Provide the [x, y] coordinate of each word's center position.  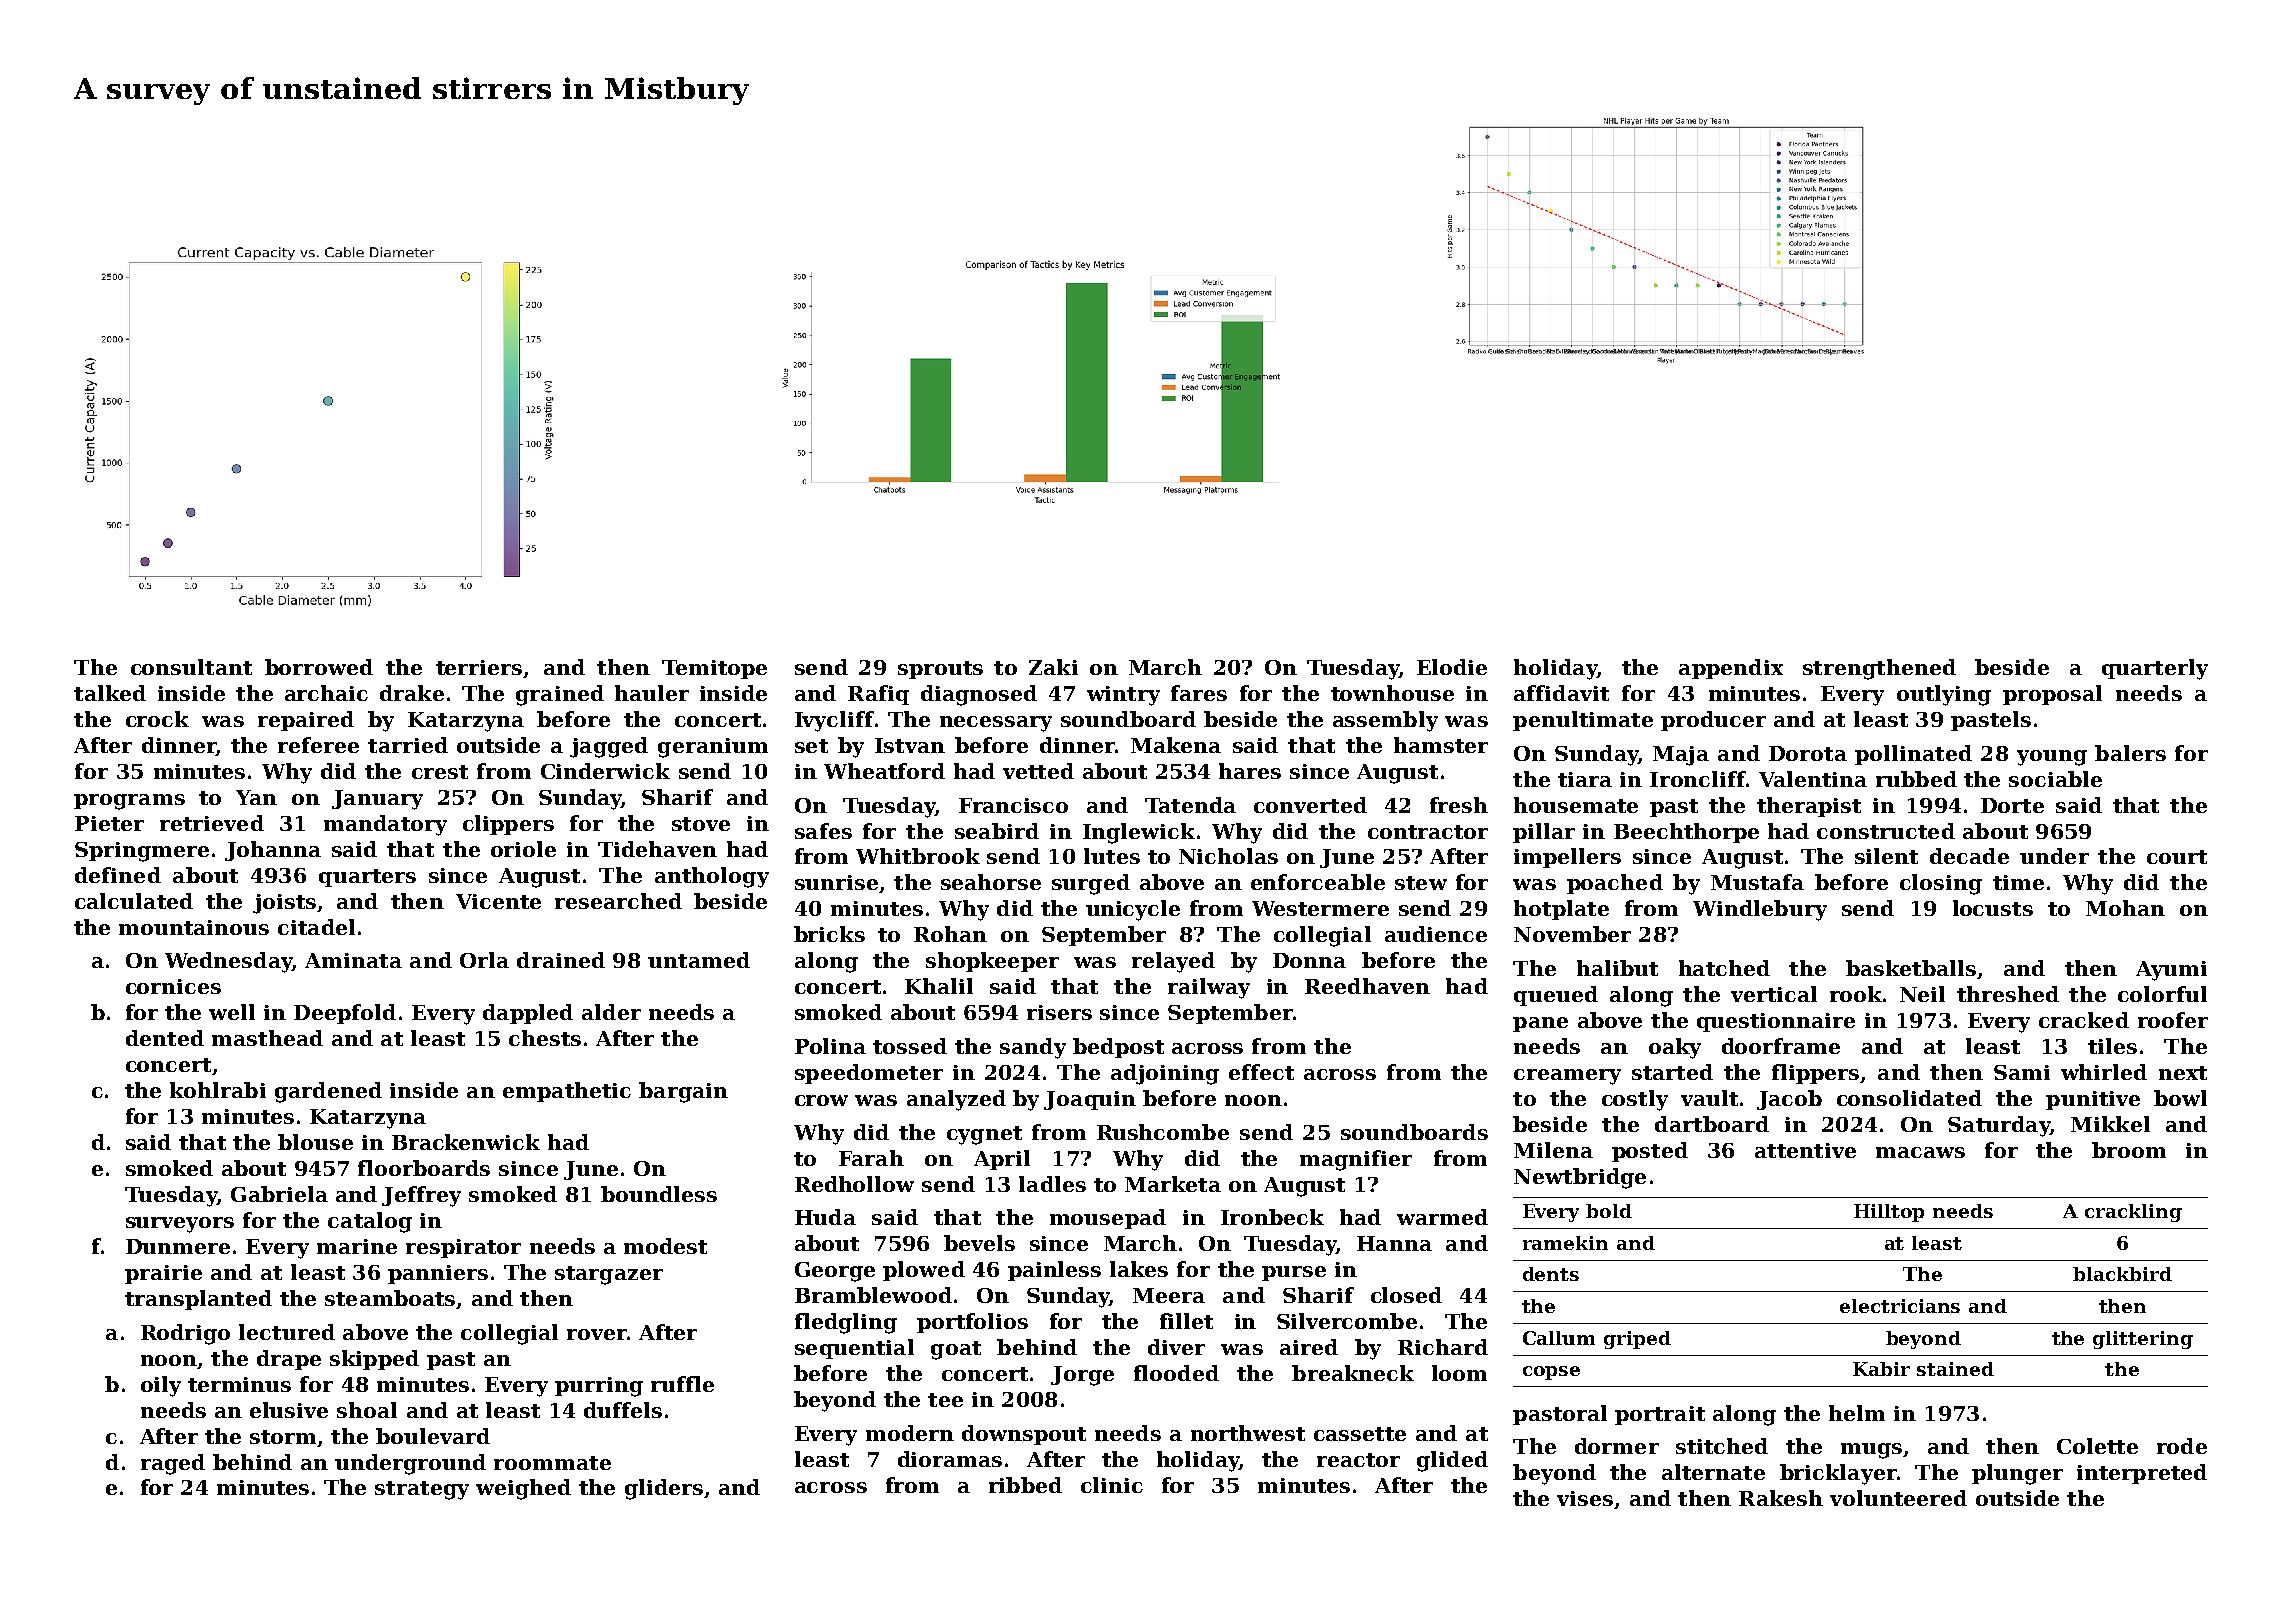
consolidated [1909, 1098]
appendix [1731, 669]
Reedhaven [1367, 986]
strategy [422, 1490]
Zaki [1053, 667]
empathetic [567, 1092]
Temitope [714, 669]
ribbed [1025, 1485]
